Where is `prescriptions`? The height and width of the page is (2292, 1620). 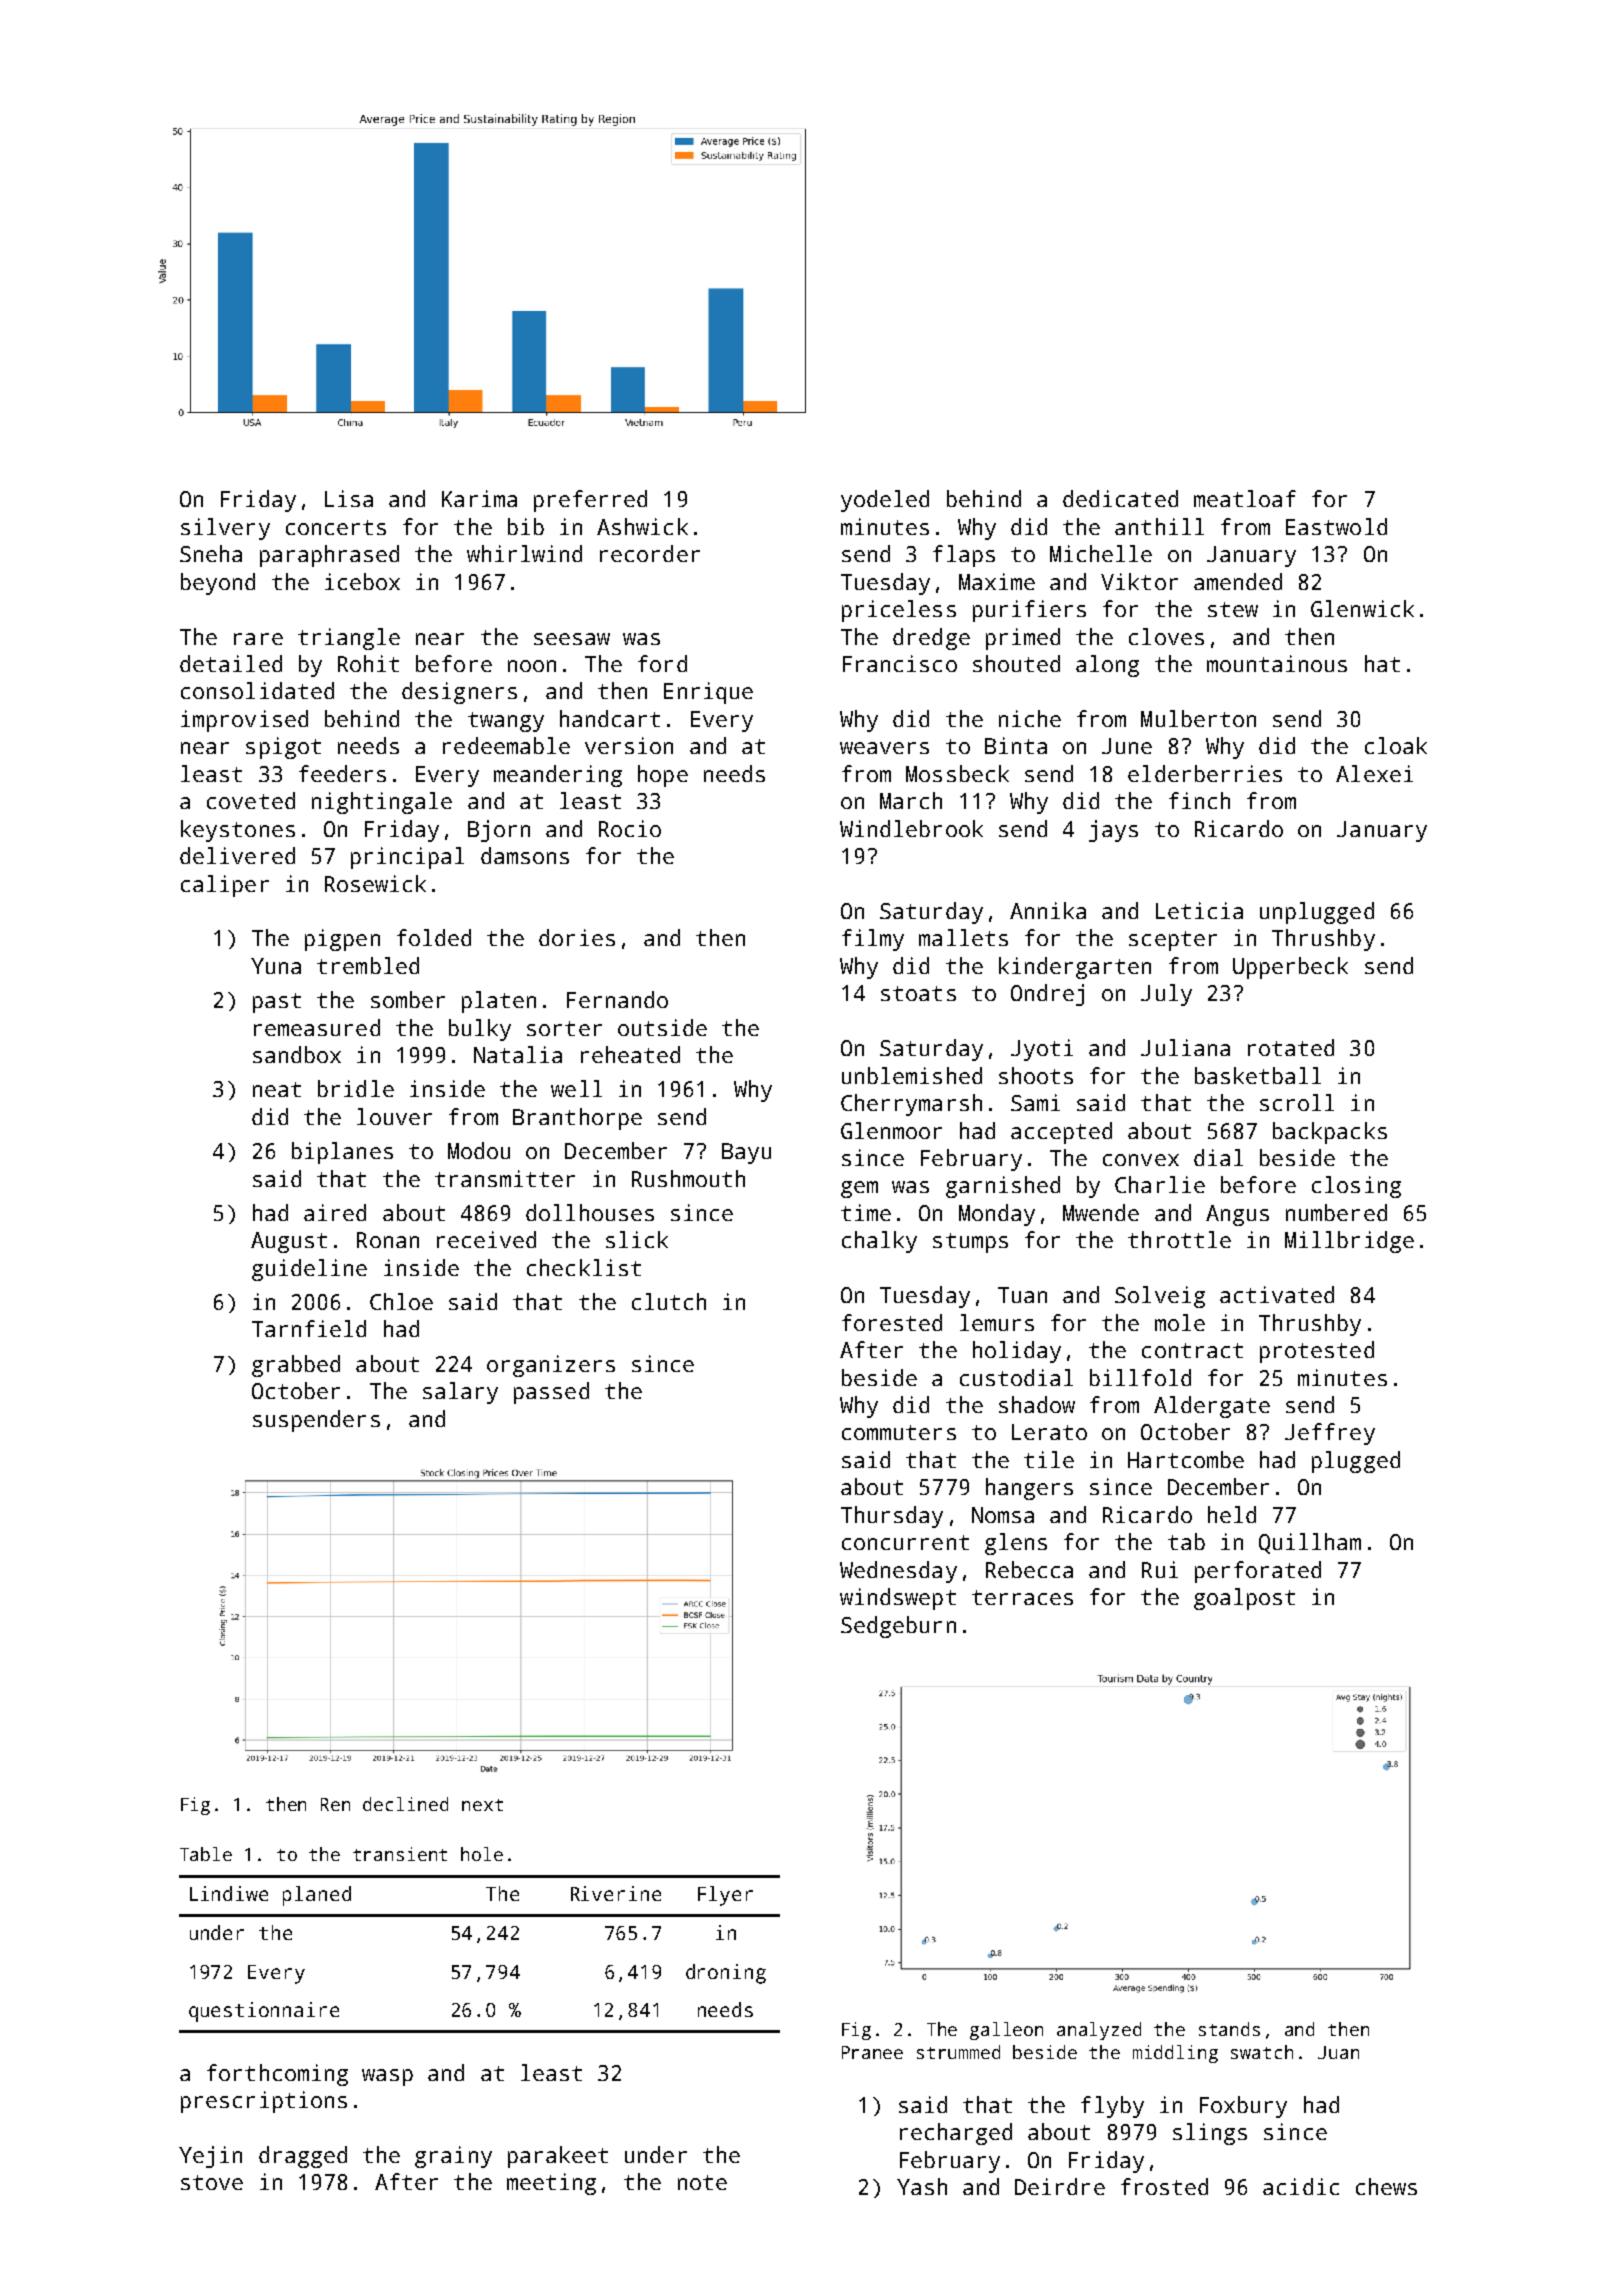
prescriptions is located at coordinates (264, 2102).
